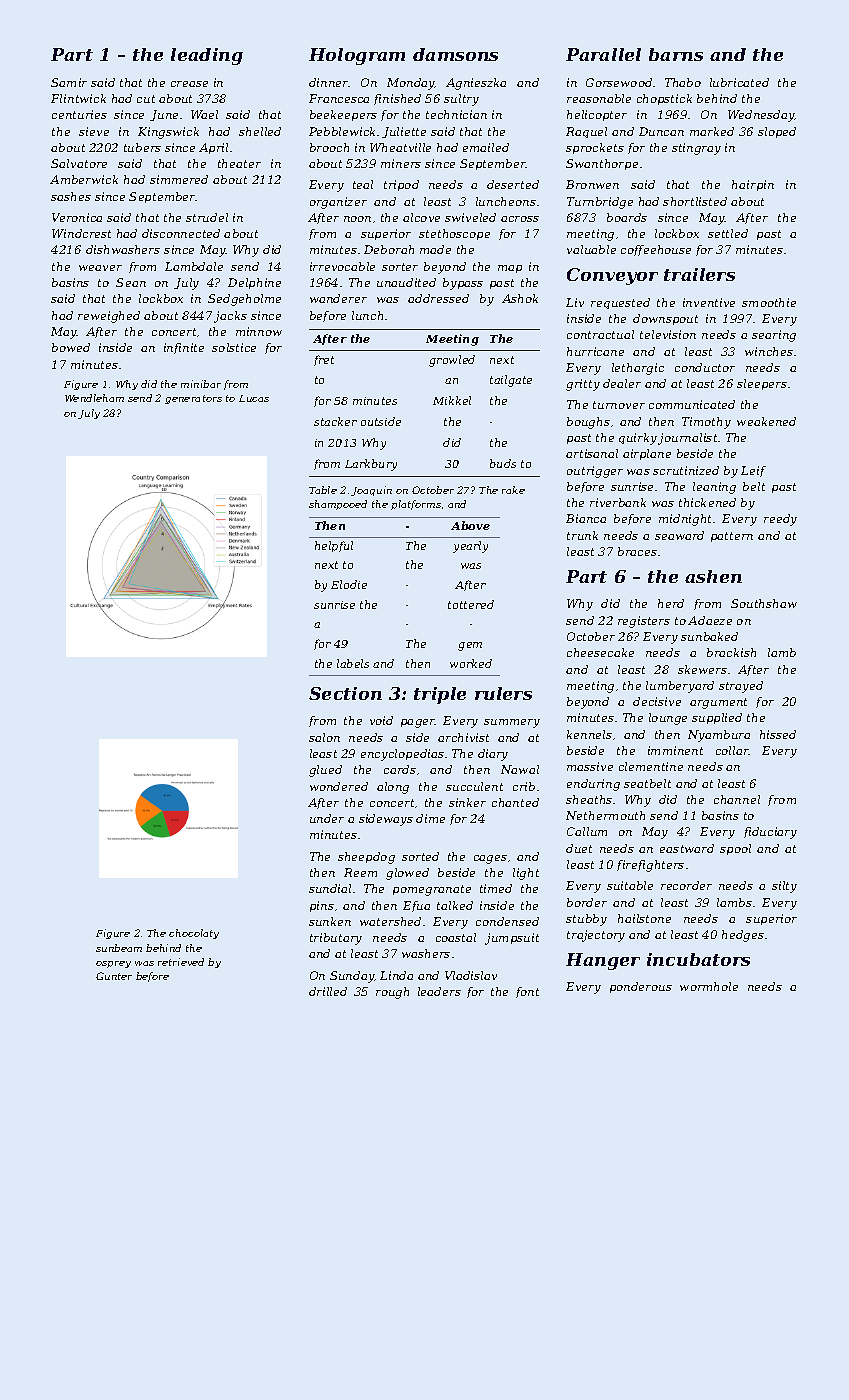 The width and height of the image is (849, 1400). What do you see at coordinates (486, 147) in the image?
I see `emailed` at bounding box center [486, 147].
